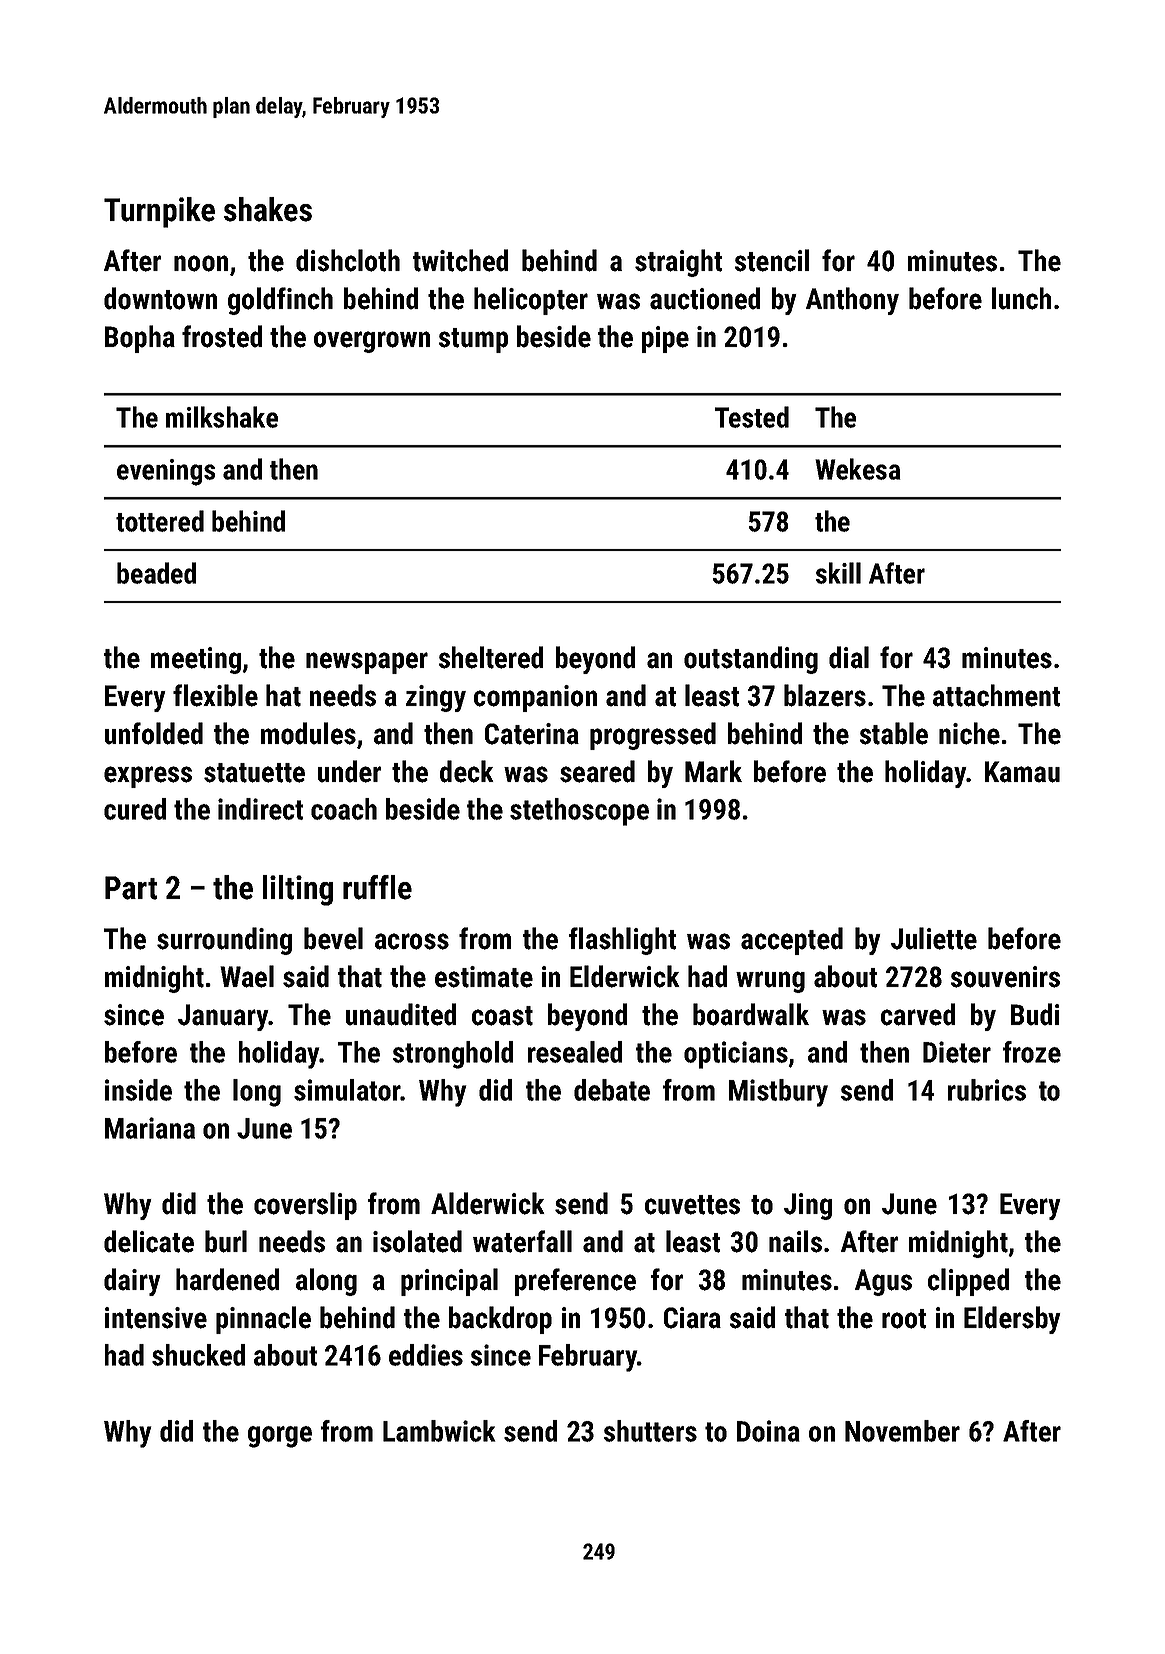 Image resolution: width=1165 pixels, height=1654 pixels. What do you see at coordinates (426, 1355) in the screenshot?
I see `eddies` at bounding box center [426, 1355].
